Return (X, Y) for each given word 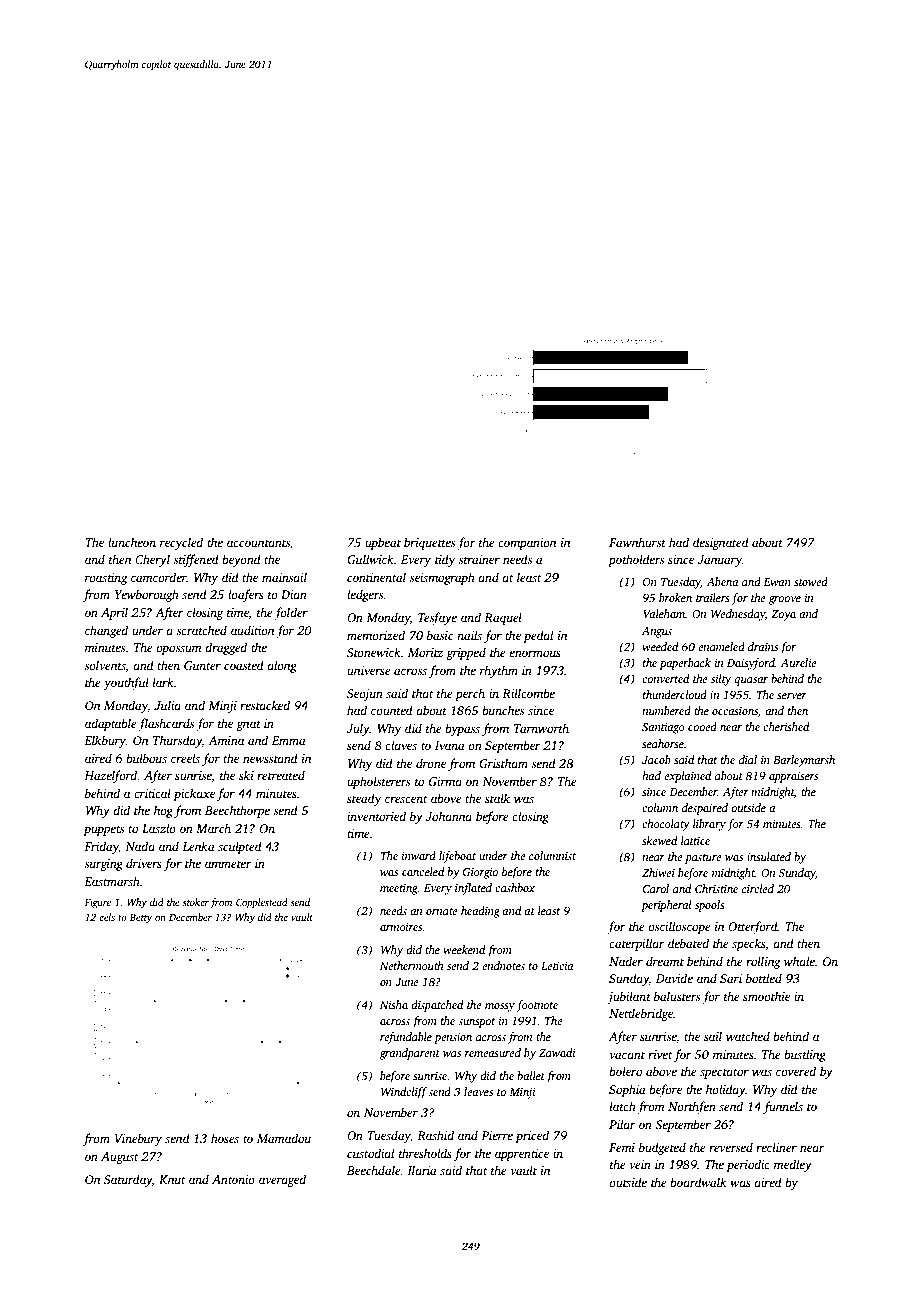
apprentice (522, 1155)
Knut (172, 1179)
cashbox (515, 887)
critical (152, 793)
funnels (783, 1107)
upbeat (383, 543)
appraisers (793, 777)
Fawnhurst (637, 542)
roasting (106, 579)
